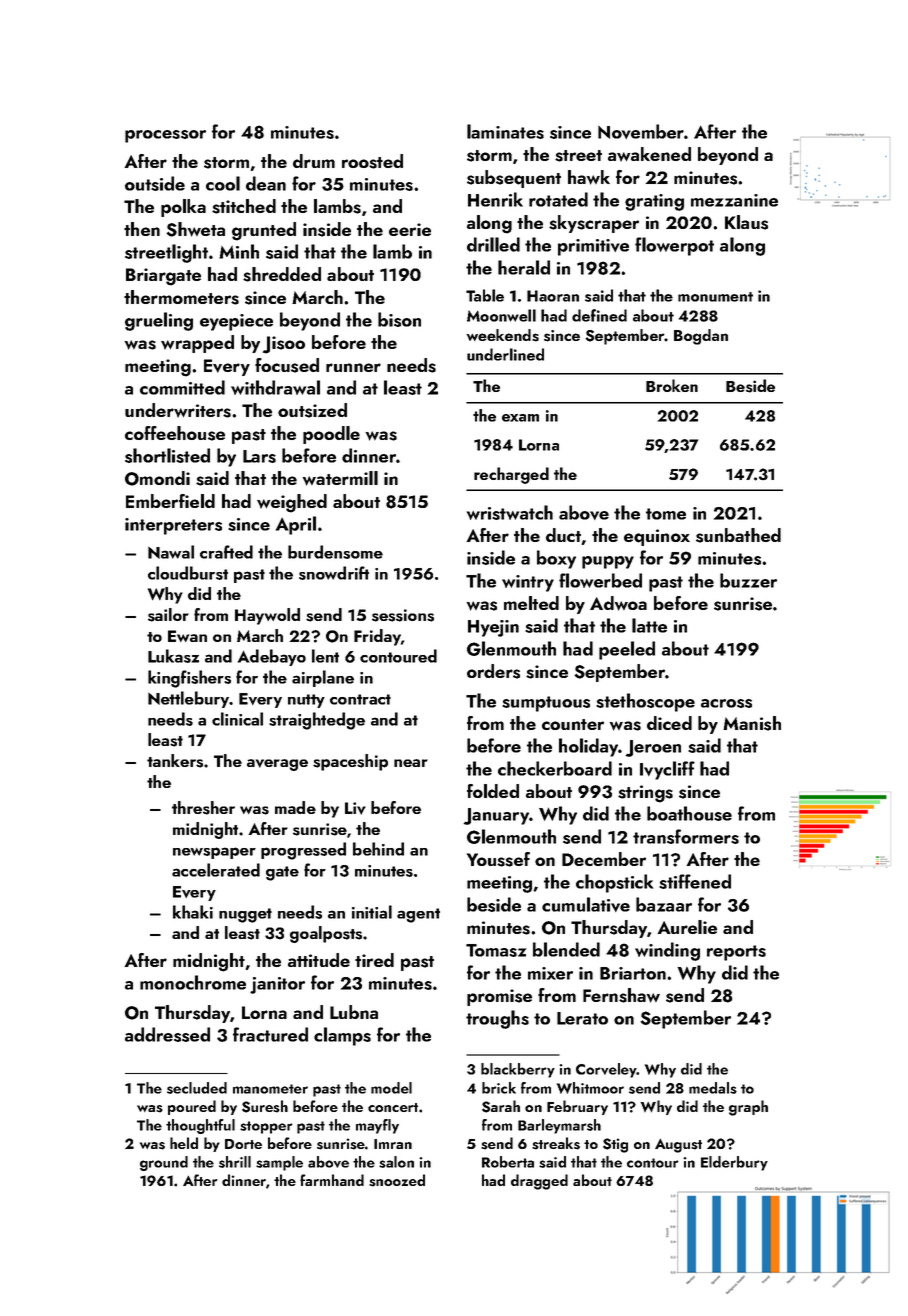  I want to click on holiday, so click(589, 747).
